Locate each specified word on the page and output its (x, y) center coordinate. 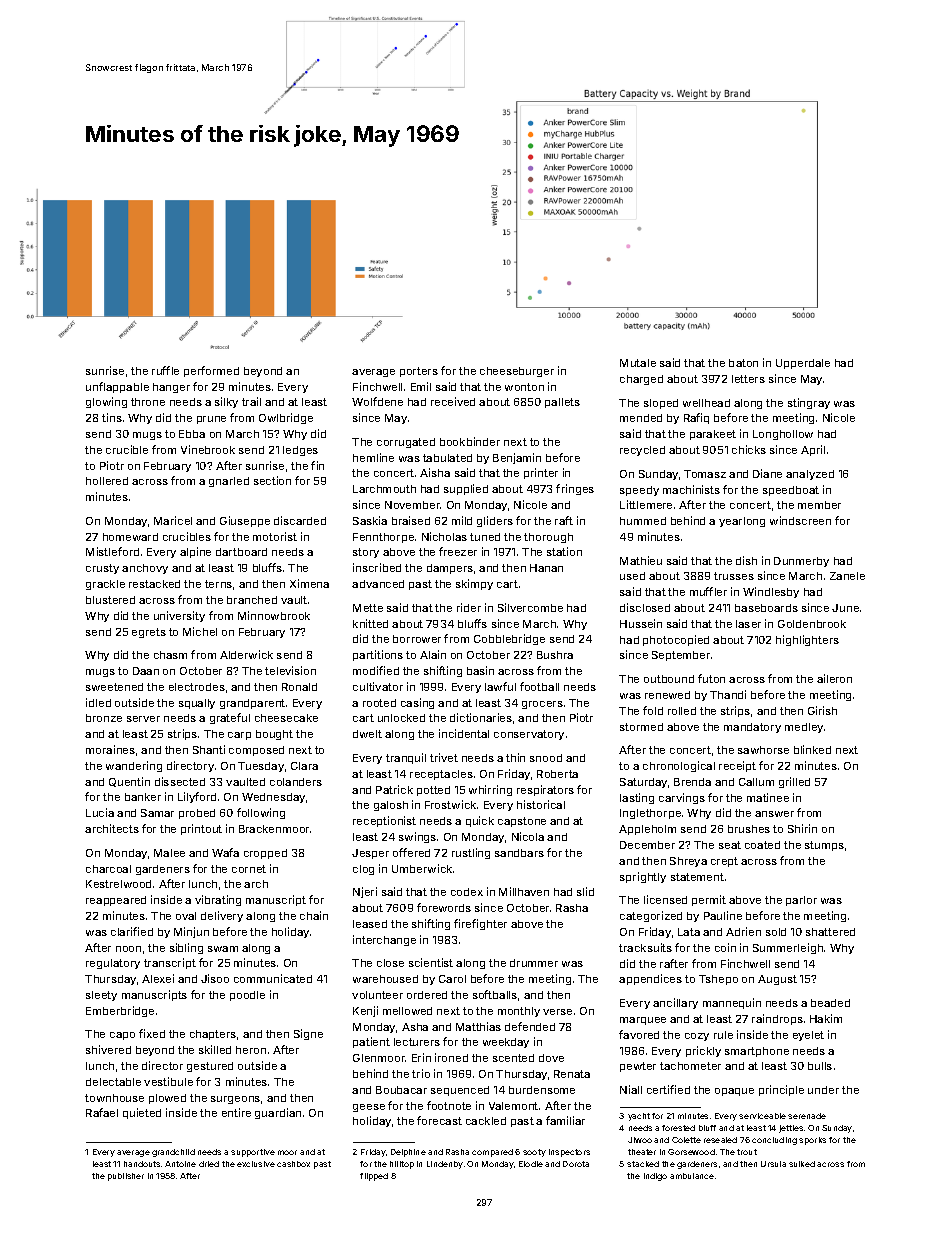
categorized (651, 916)
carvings (682, 798)
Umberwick (422, 868)
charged (641, 380)
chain (314, 915)
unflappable (117, 387)
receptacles (441, 775)
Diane (767, 473)
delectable (113, 1082)
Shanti (209, 749)
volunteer (377, 995)
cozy (697, 1037)
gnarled (229, 482)
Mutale (638, 363)
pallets (562, 403)
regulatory (113, 964)
